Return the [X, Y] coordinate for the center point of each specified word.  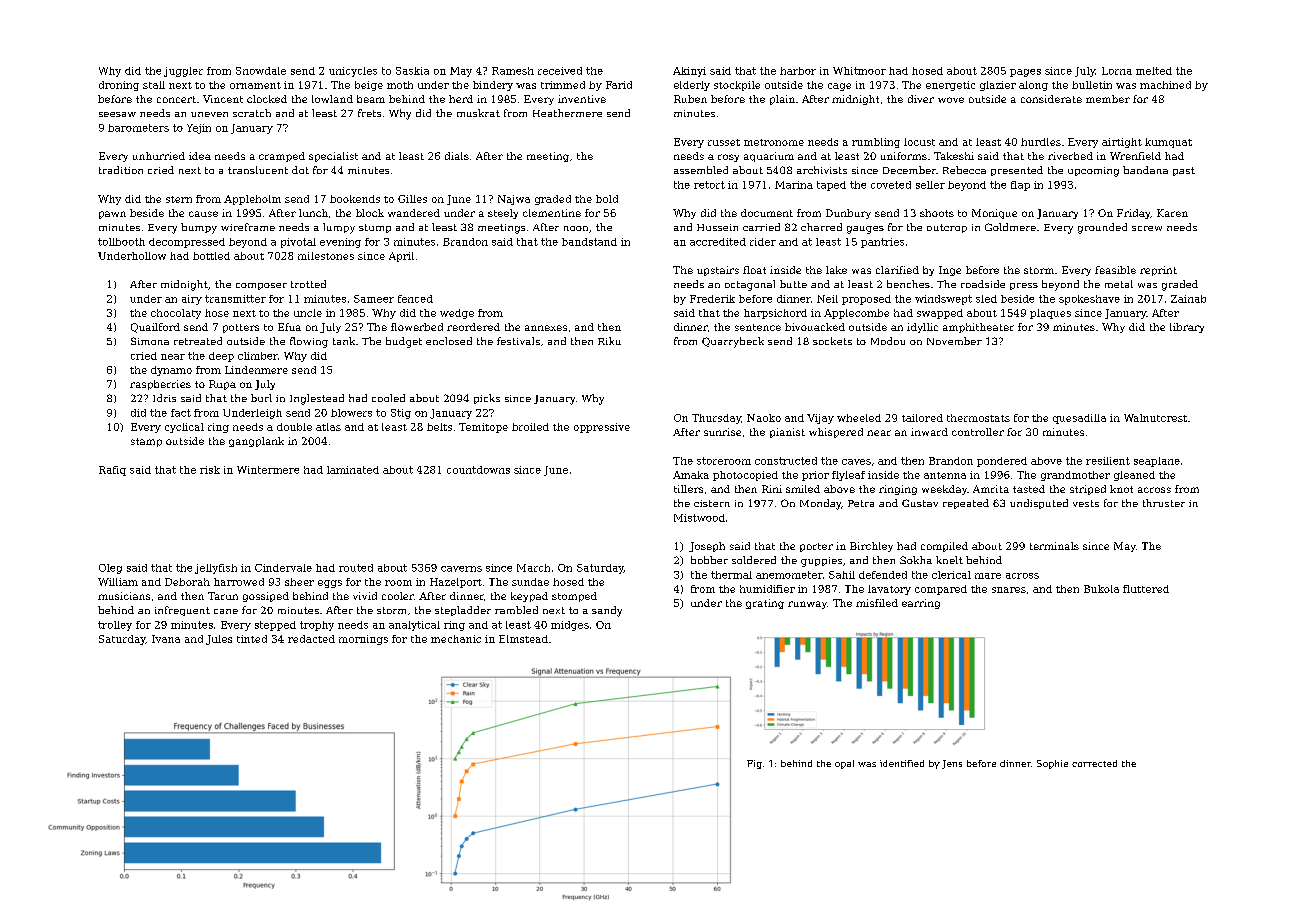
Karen [1172, 213]
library [1187, 328]
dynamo [171, 371]
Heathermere [567, 113]
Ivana [166, 639]
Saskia [412, 71]
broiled [530, 427]
